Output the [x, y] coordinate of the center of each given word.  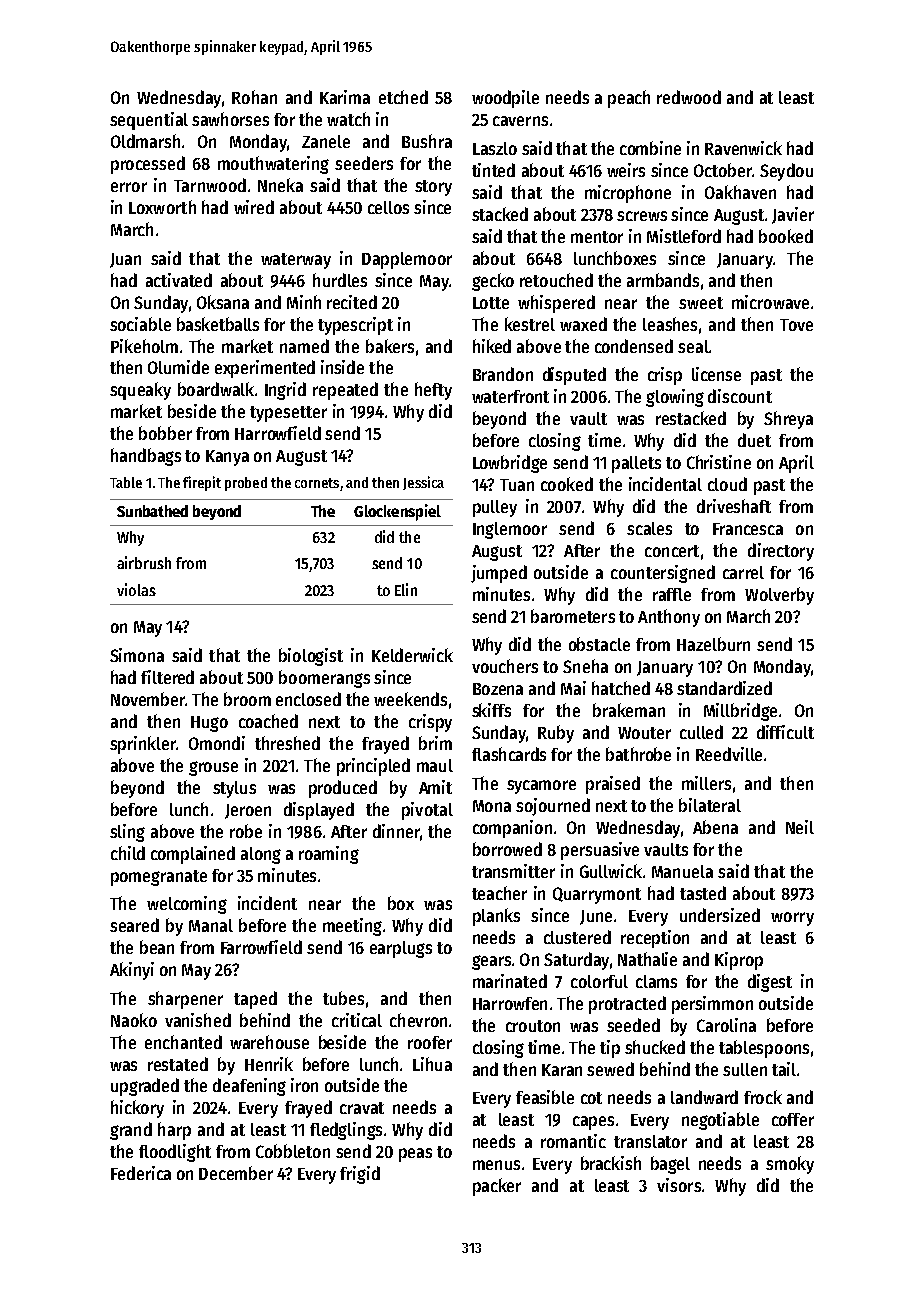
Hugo [209, 724]
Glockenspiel [397, 512]
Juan [125, 260]
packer [497, 1187]
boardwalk [216, 389]
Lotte [491, 303]
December [236, 1173]
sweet [701, 303]
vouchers [505, 666]
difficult [785, 732]
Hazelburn [713, 644]
